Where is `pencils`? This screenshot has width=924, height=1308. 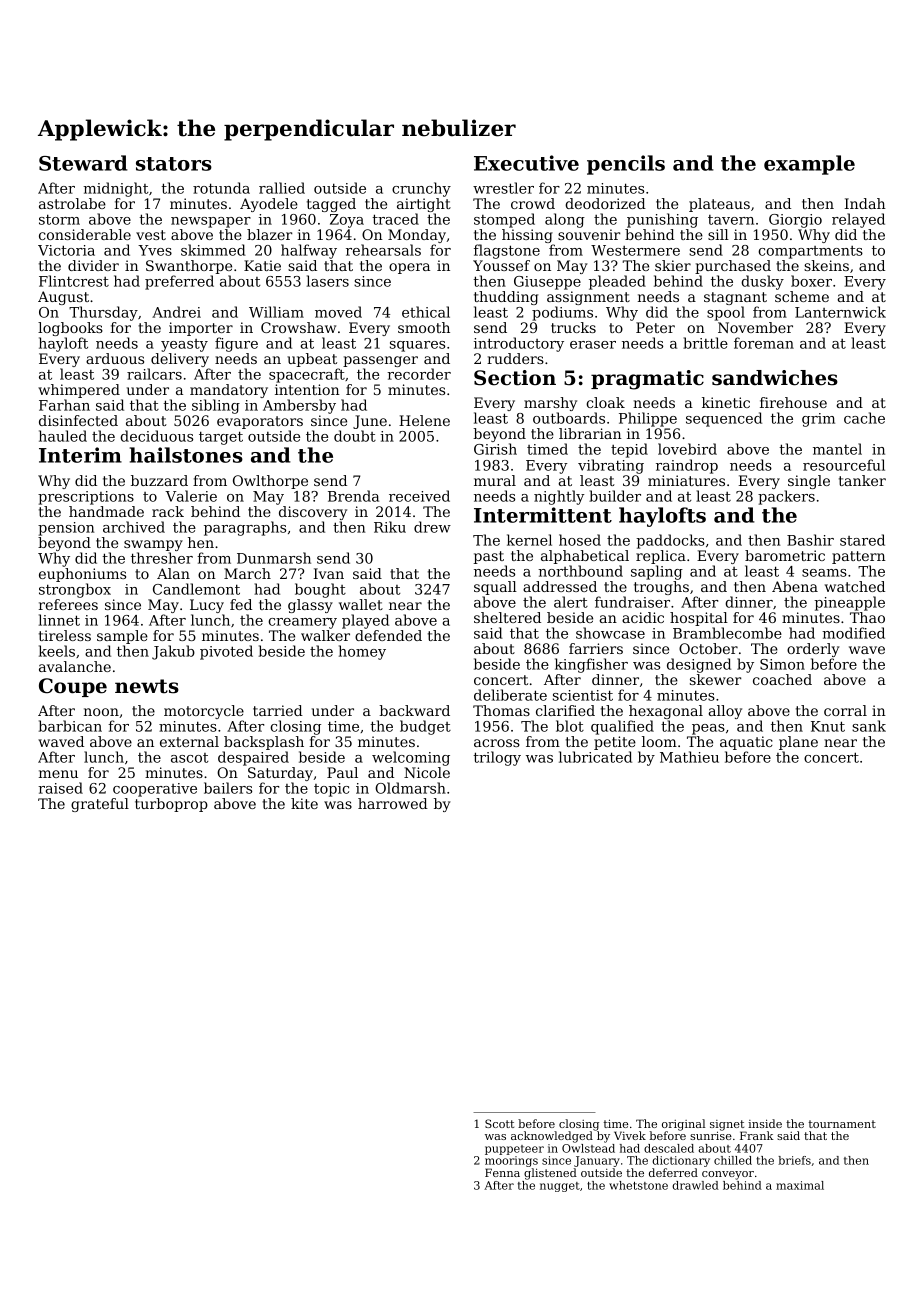
pencils is located at coordinates (626, 165).
